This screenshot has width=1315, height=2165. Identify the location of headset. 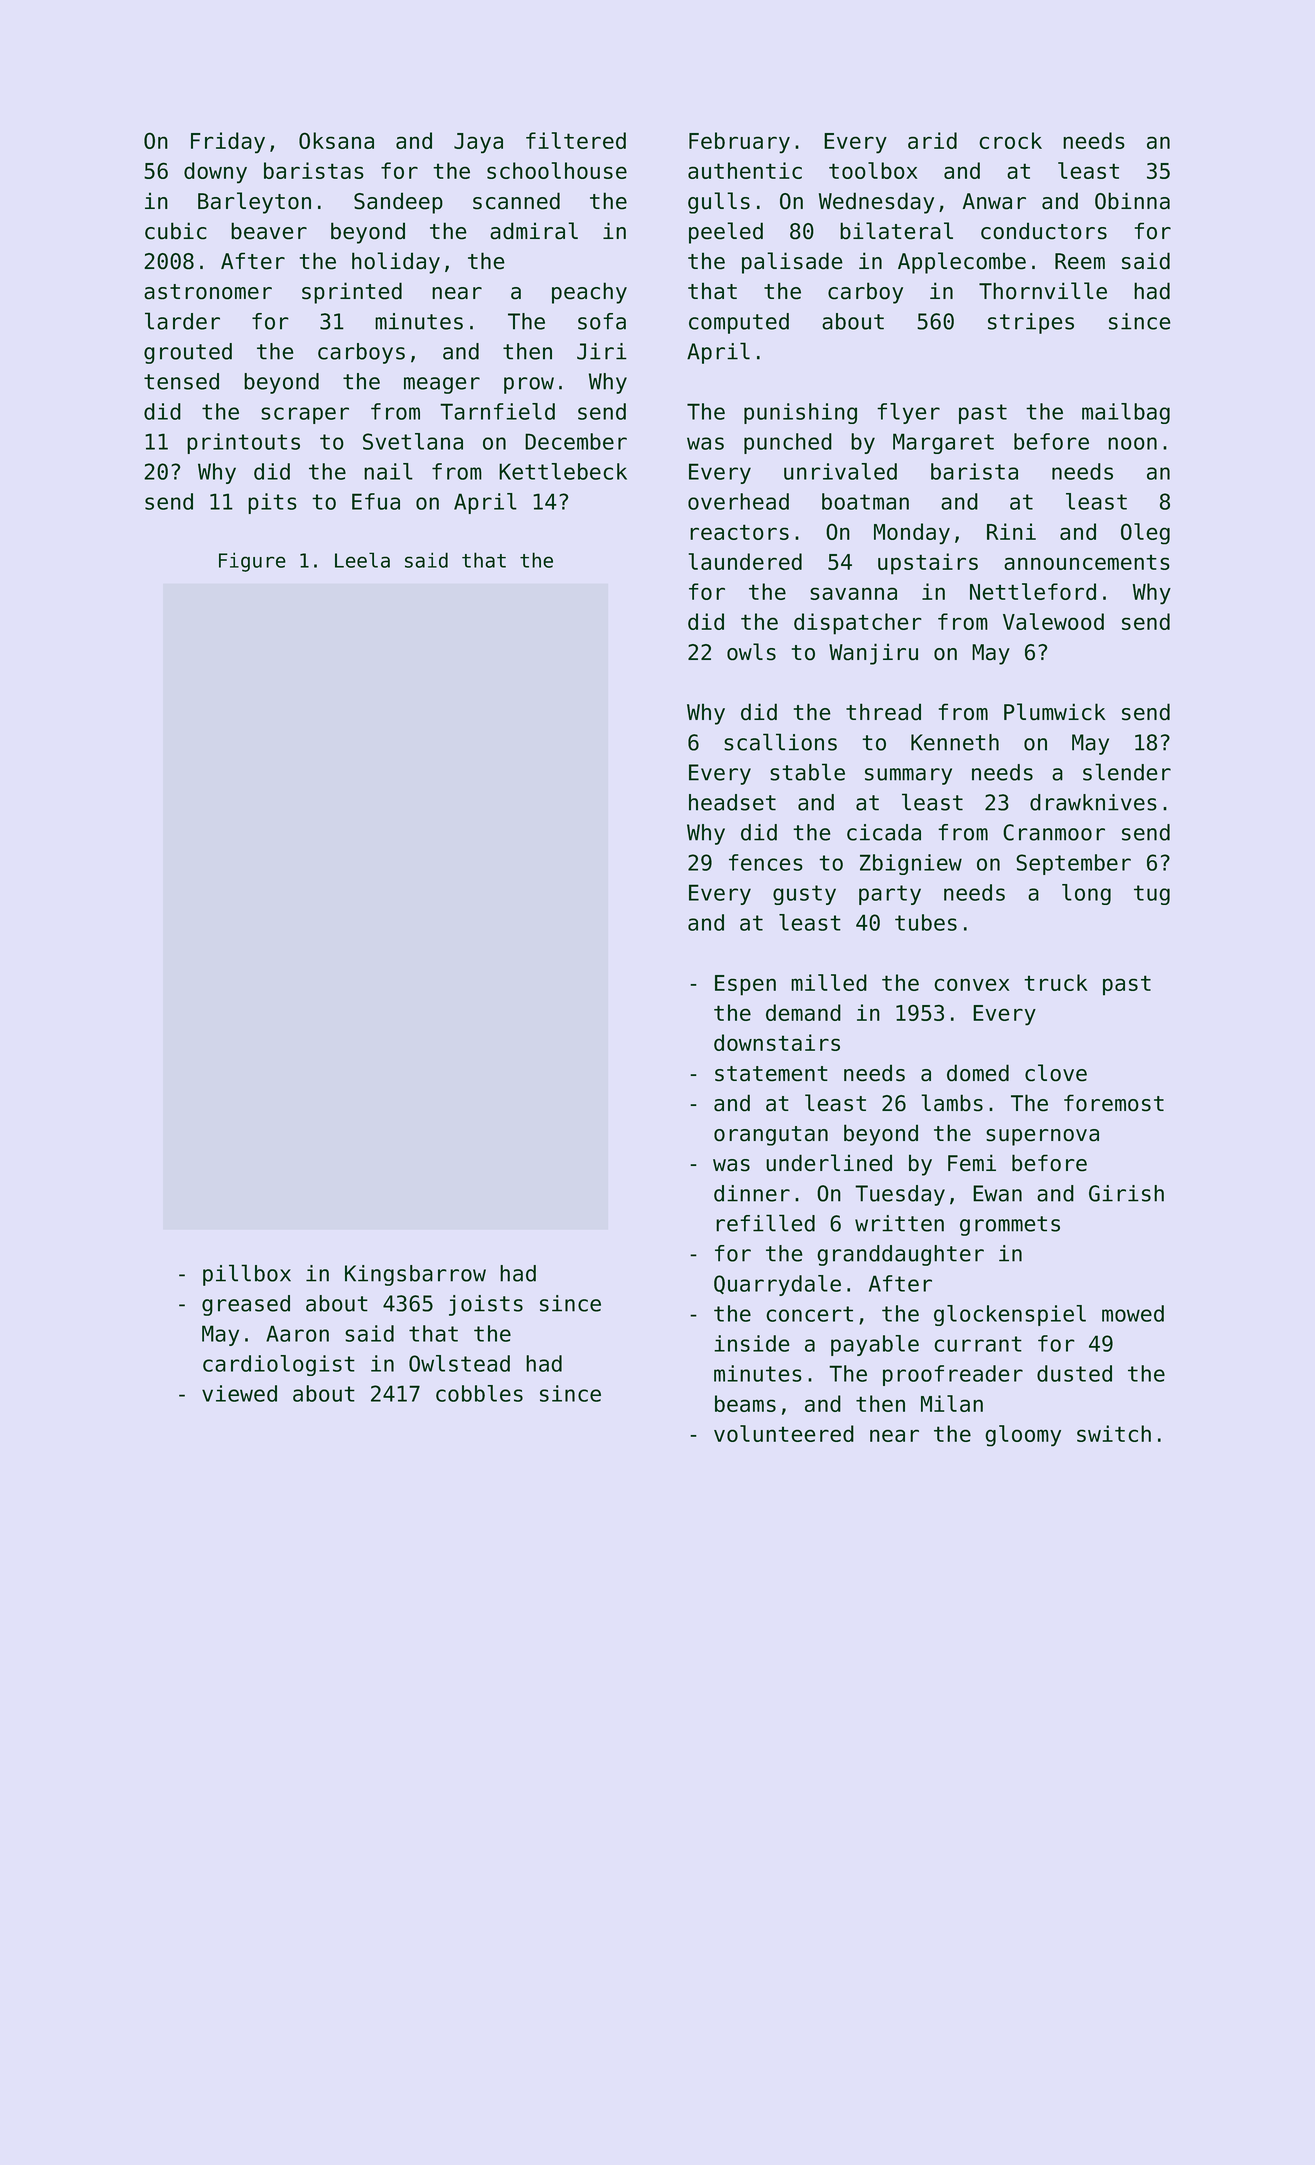
(732, 802).
